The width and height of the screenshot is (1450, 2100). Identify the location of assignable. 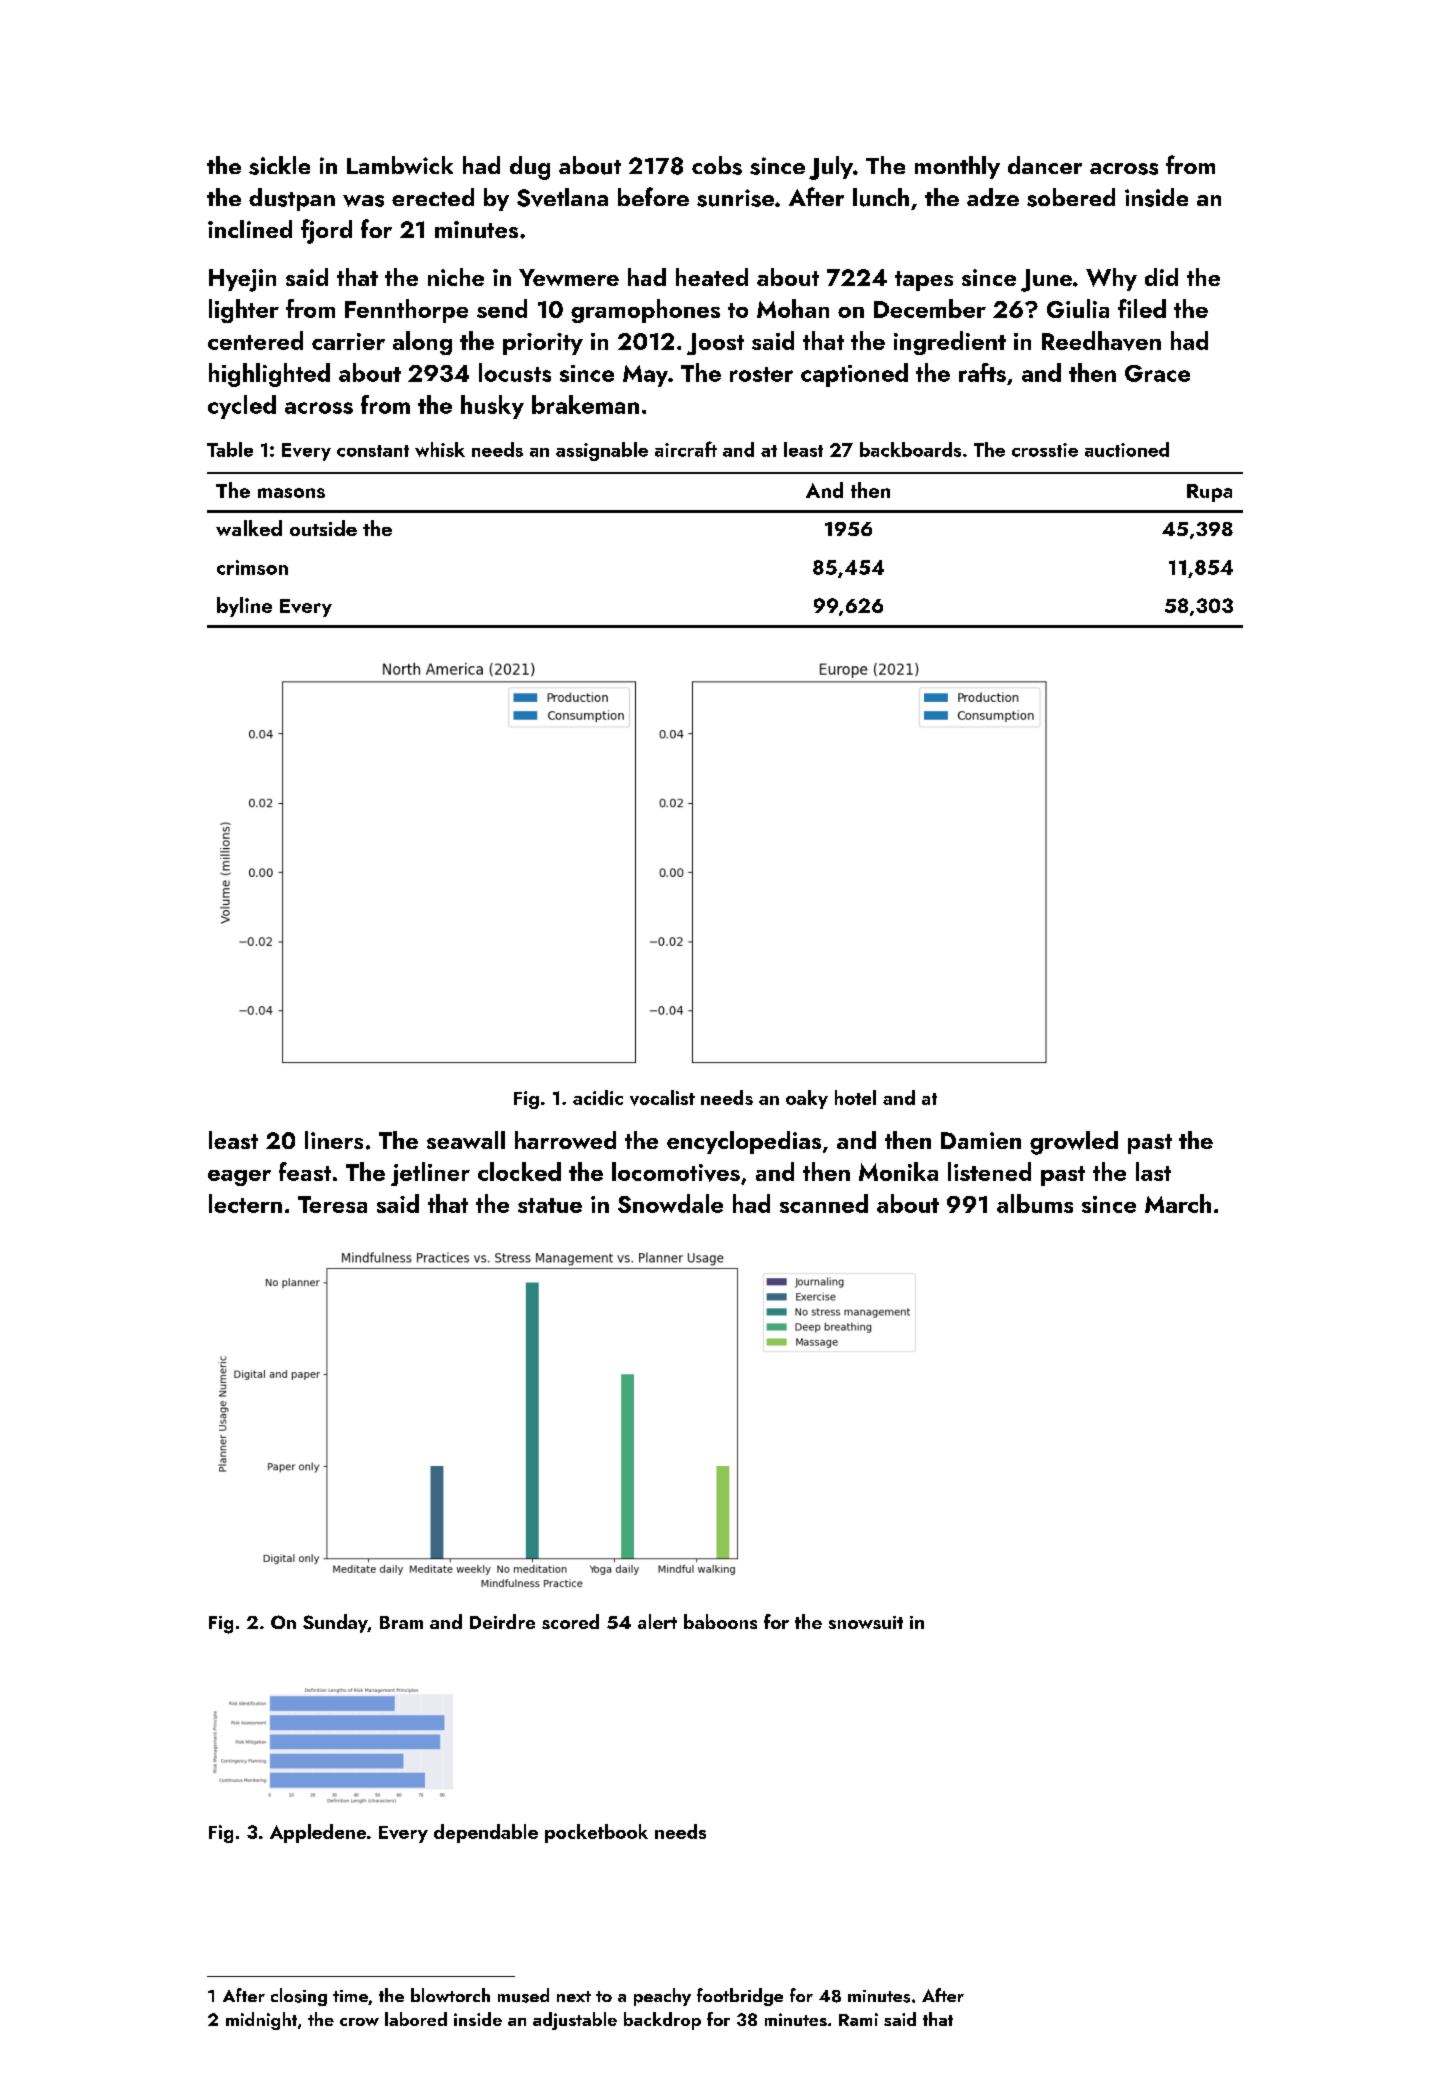
(602, 451).
